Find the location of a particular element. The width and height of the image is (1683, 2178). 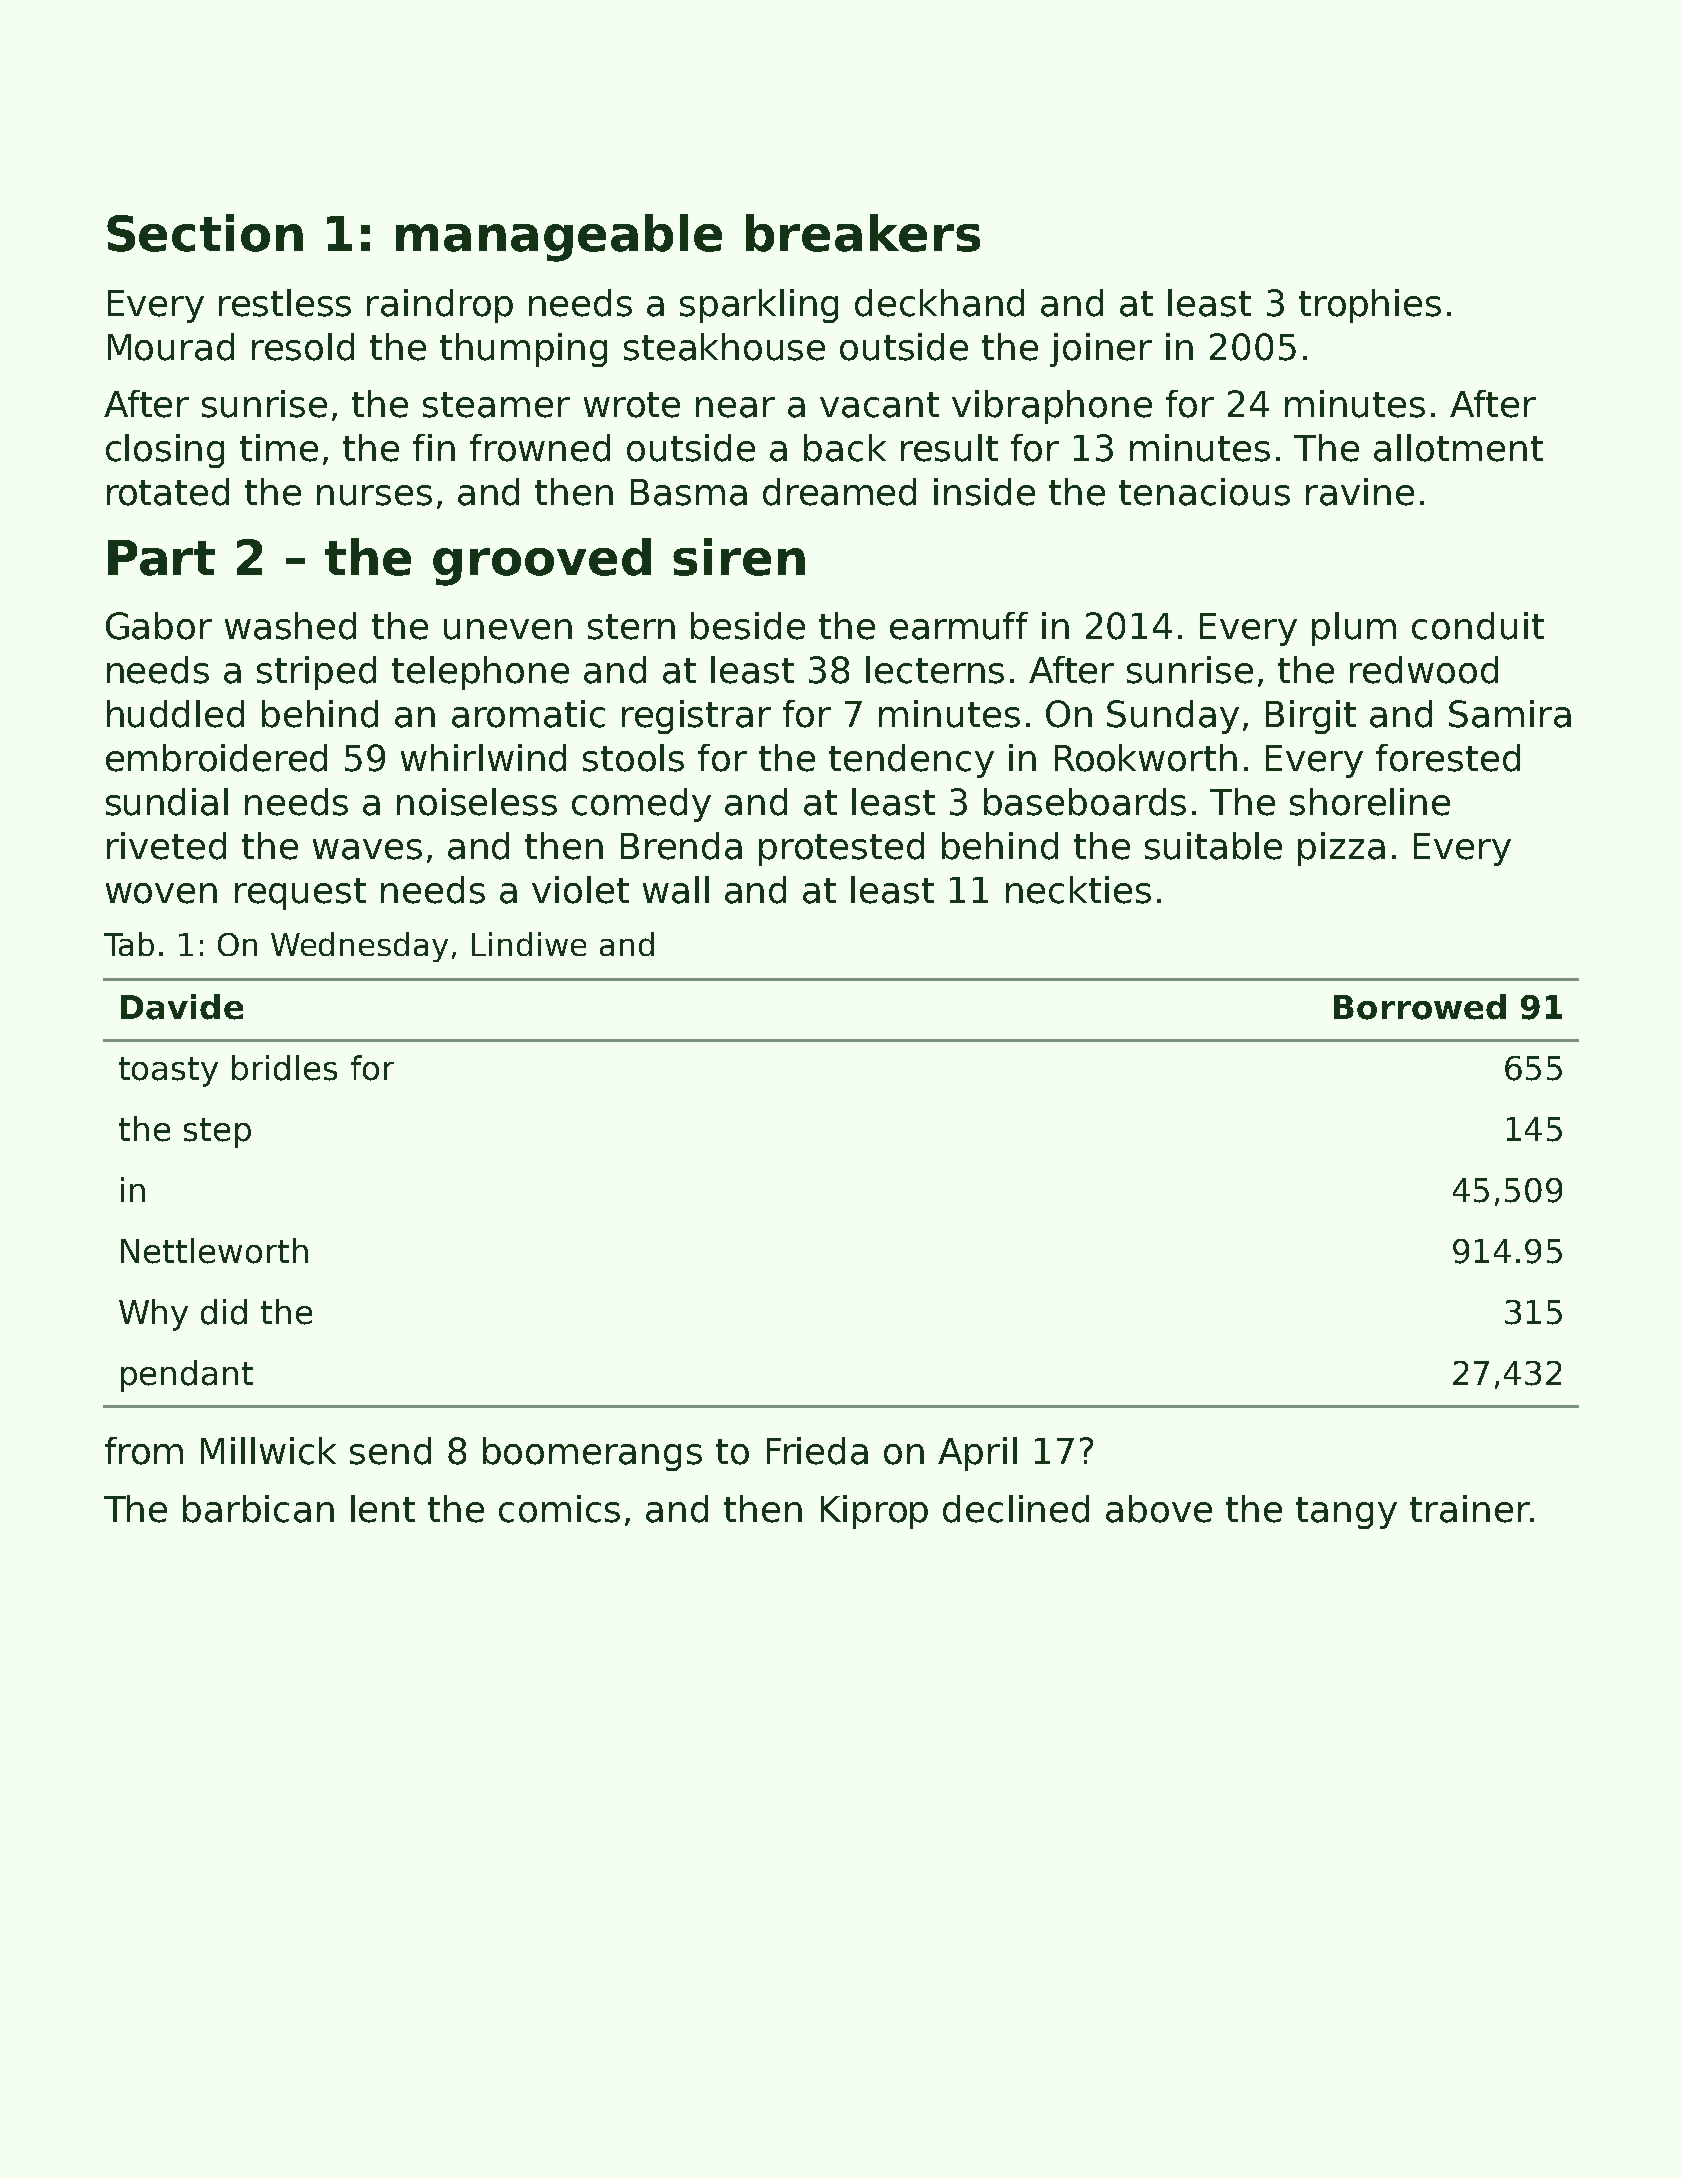

manageable is located at coordinates (559, 238).
